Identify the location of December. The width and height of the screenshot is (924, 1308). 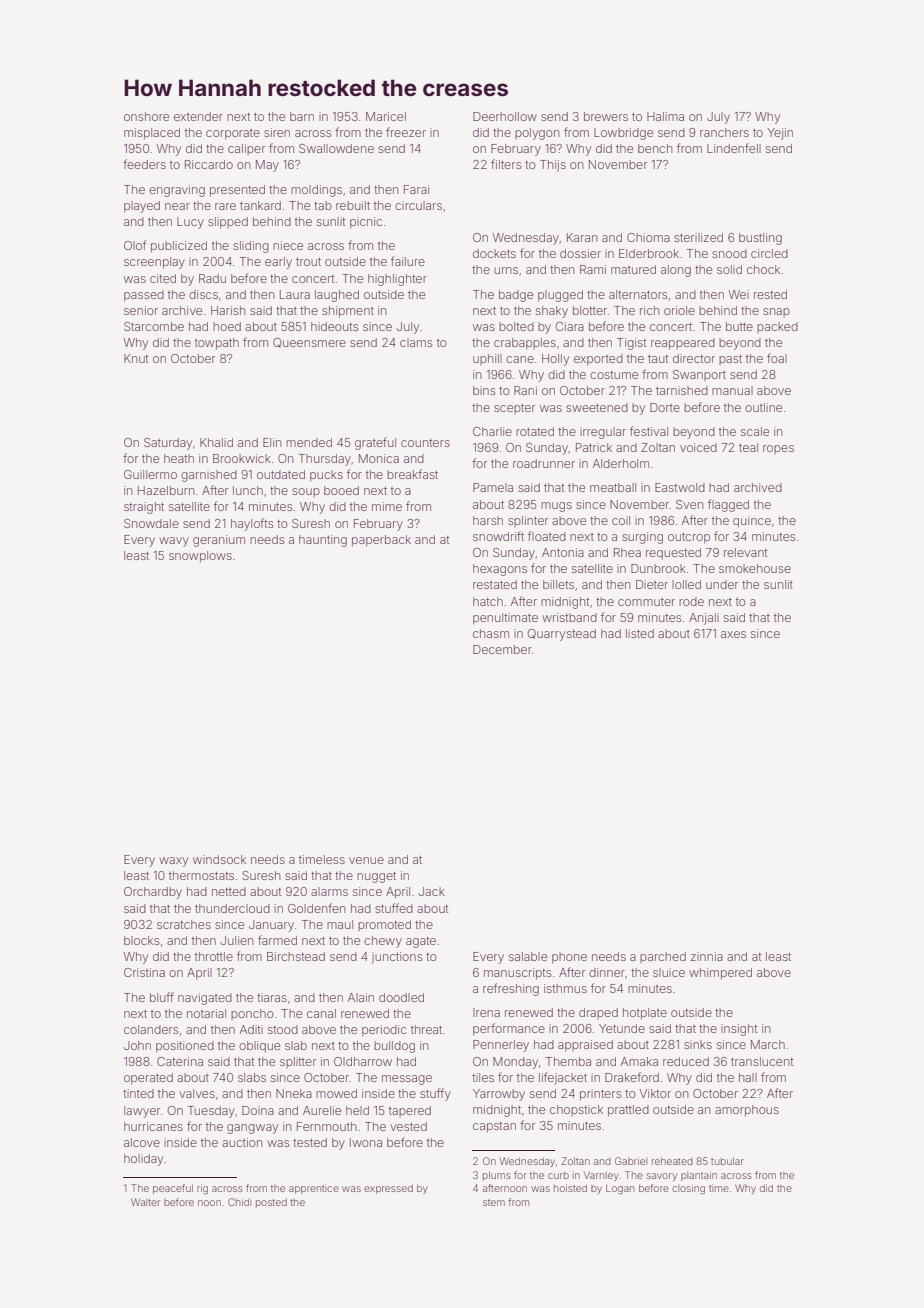
(502, 649).
